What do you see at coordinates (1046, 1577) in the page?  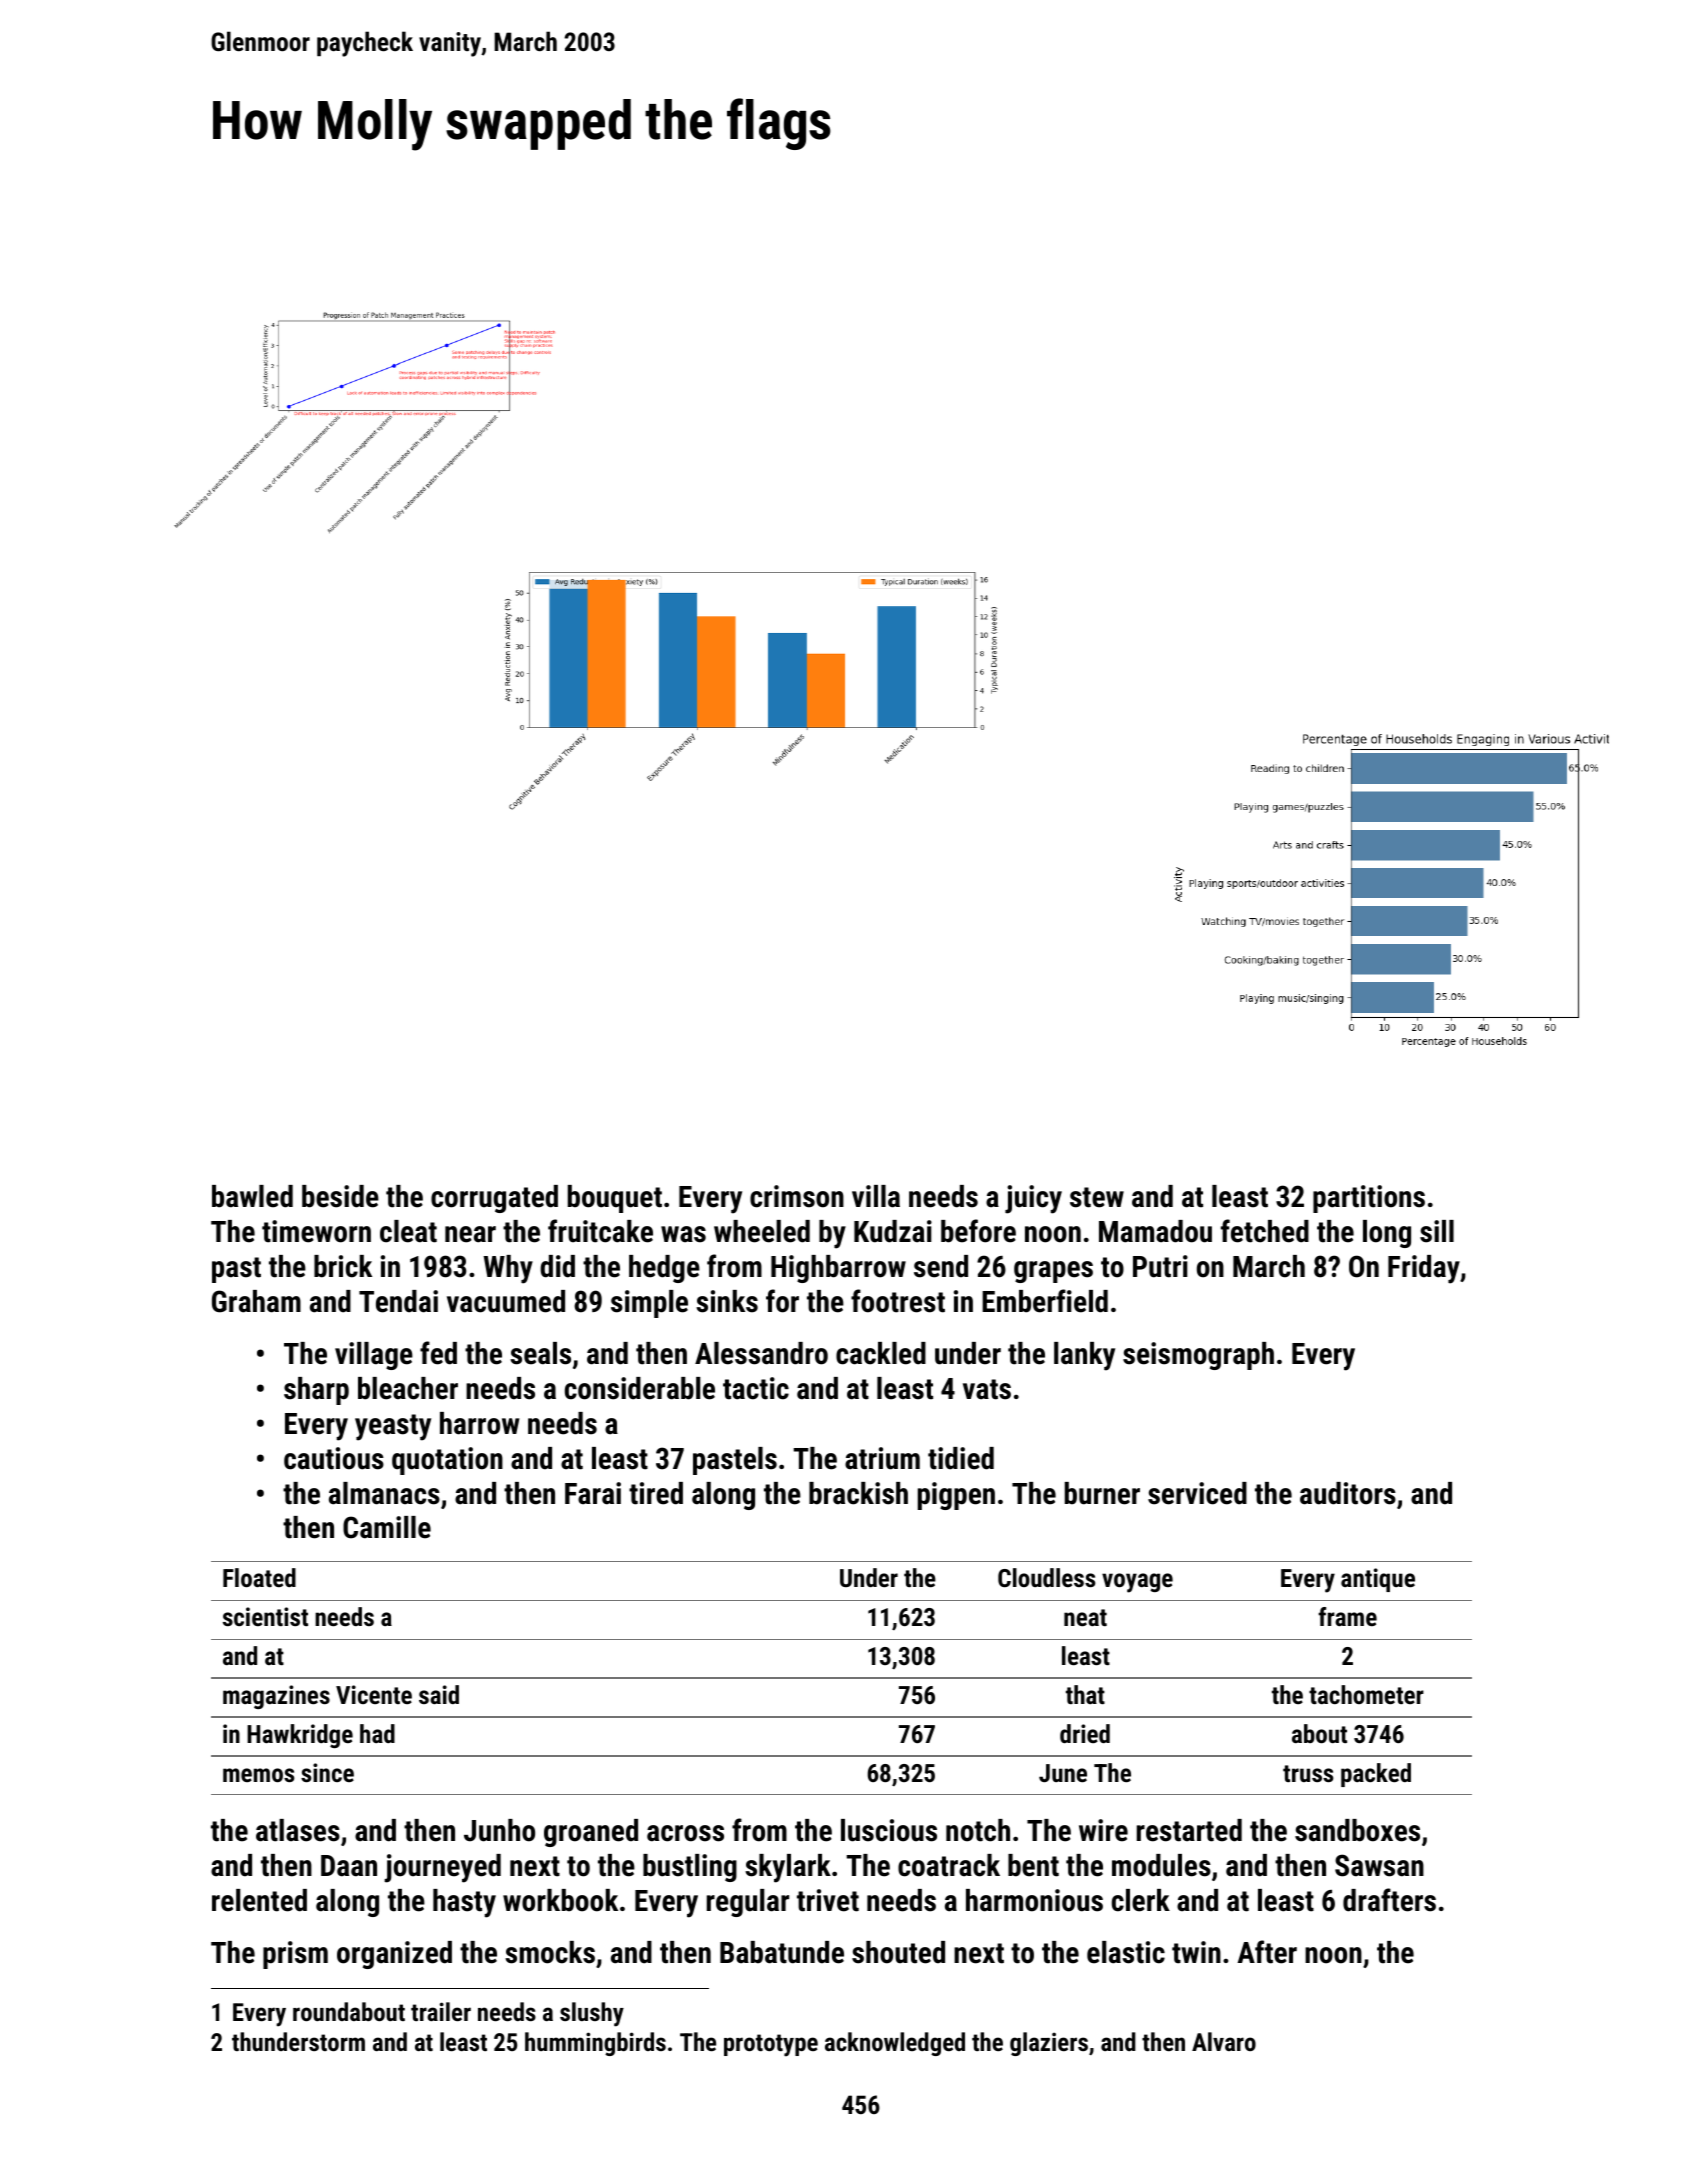 I see `Cloudless` at bounding box center [1046, 1577].
